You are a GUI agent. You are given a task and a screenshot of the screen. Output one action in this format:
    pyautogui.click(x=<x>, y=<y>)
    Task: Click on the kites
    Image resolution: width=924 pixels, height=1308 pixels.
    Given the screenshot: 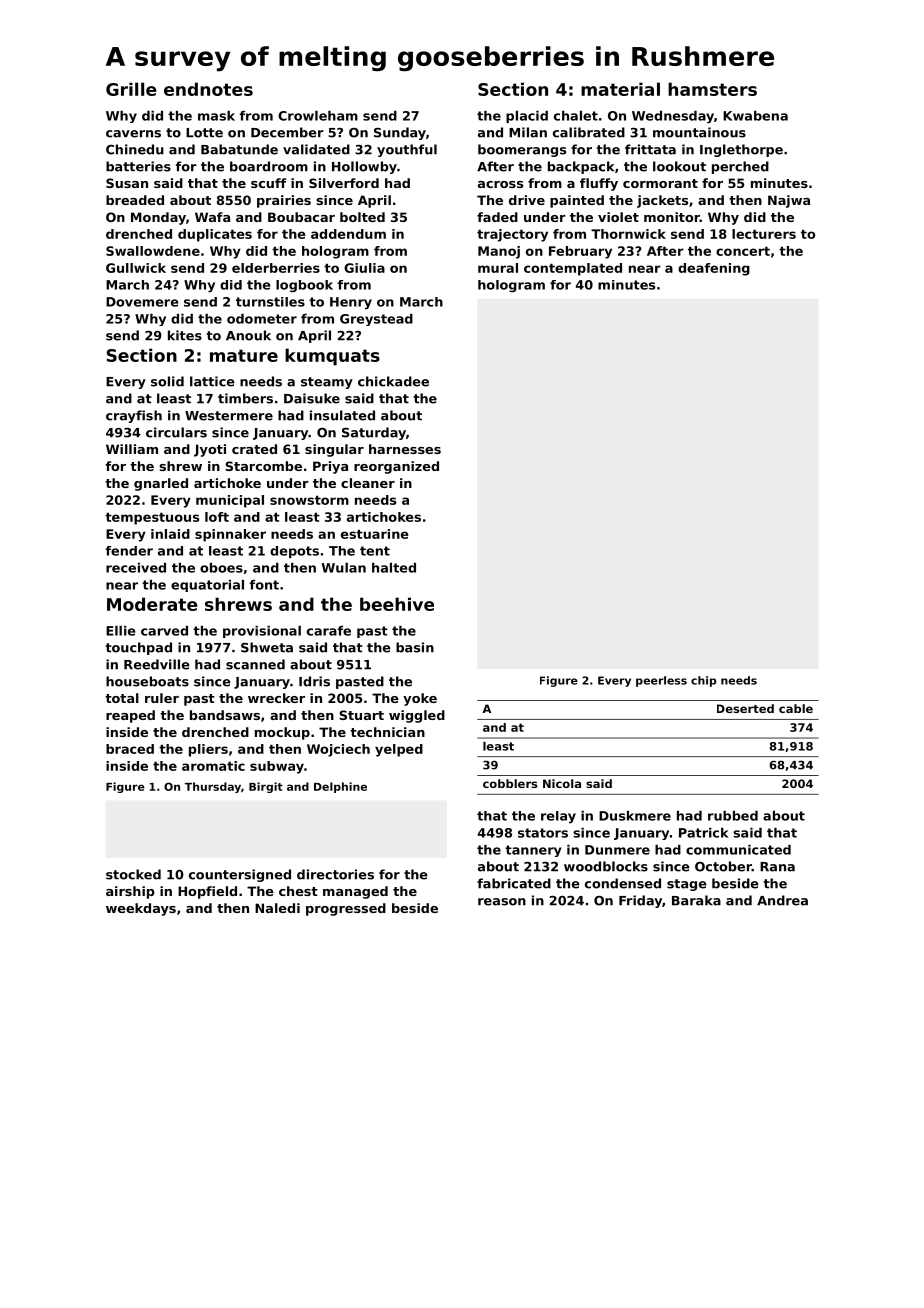 What is the action you would take?
    pyautogui.click(x=185, y=335)
